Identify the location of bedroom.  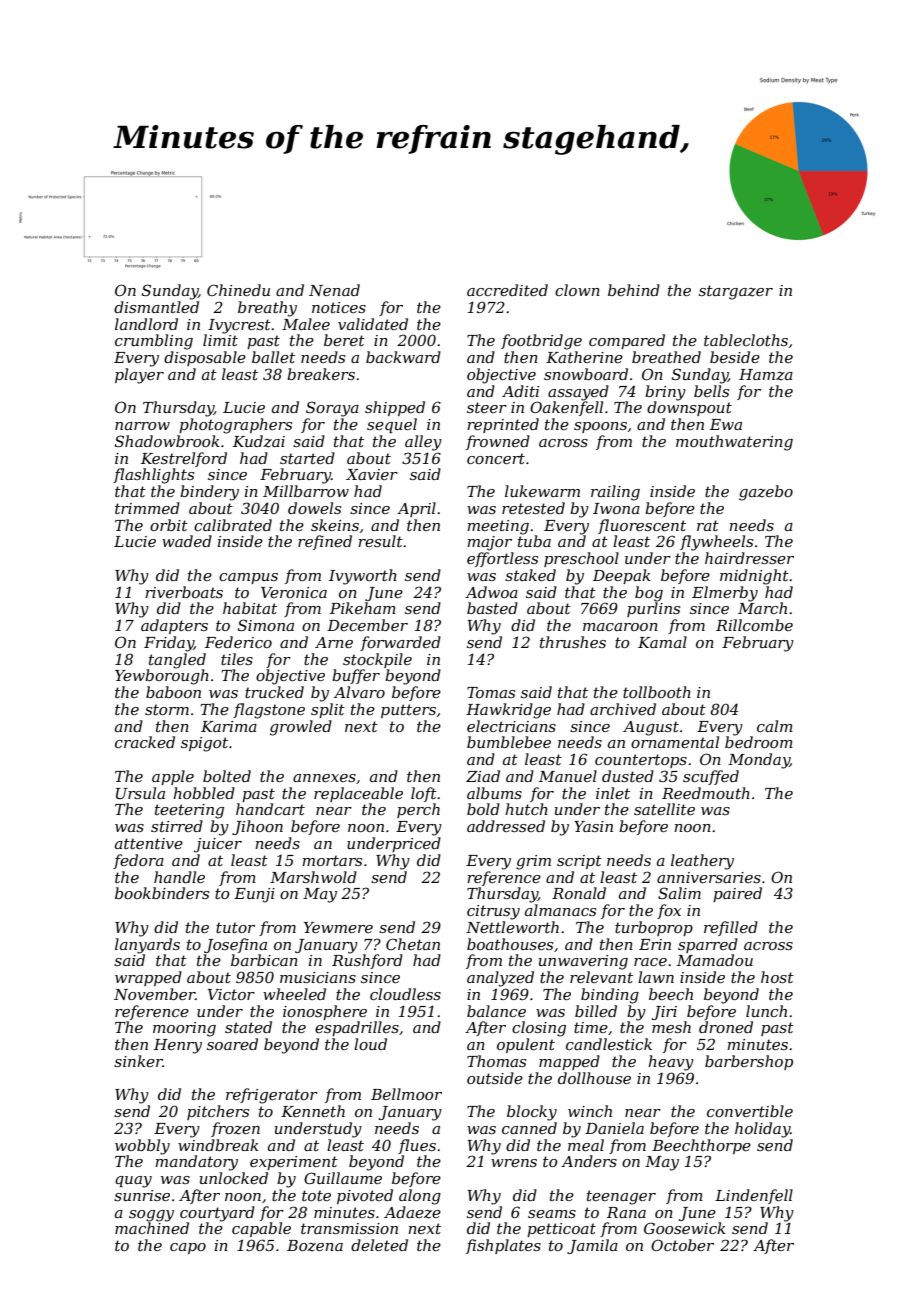
(759, 742).
